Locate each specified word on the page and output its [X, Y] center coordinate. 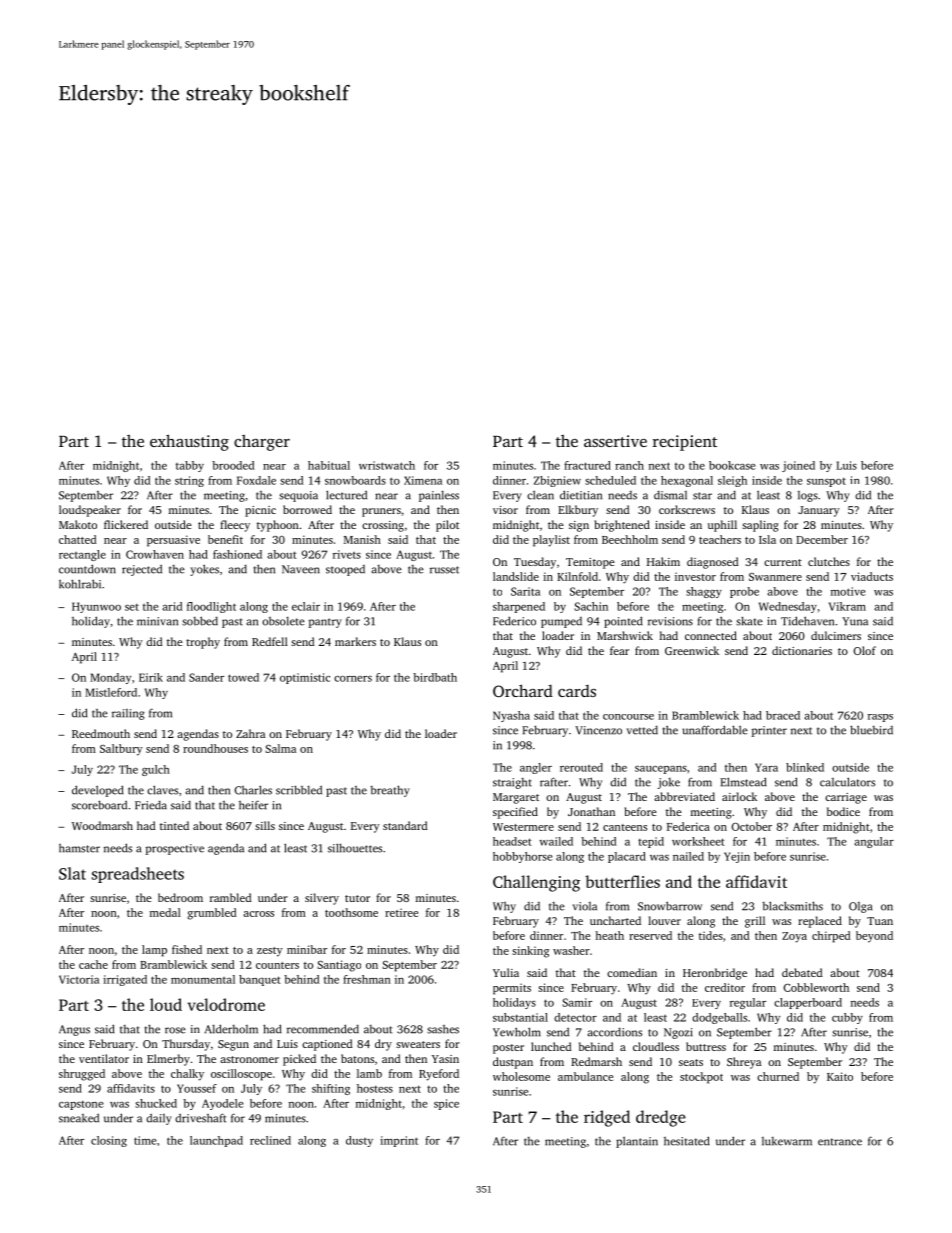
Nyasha [511, 716]
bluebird [871, 730]
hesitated [686, 1141]
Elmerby [168, 1060]
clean [540, 495]
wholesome [521, 1076]
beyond [874, 937]
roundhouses [215, 748]
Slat [72, 873]
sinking [530, 952]
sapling [760, 526]
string [189, 481]
